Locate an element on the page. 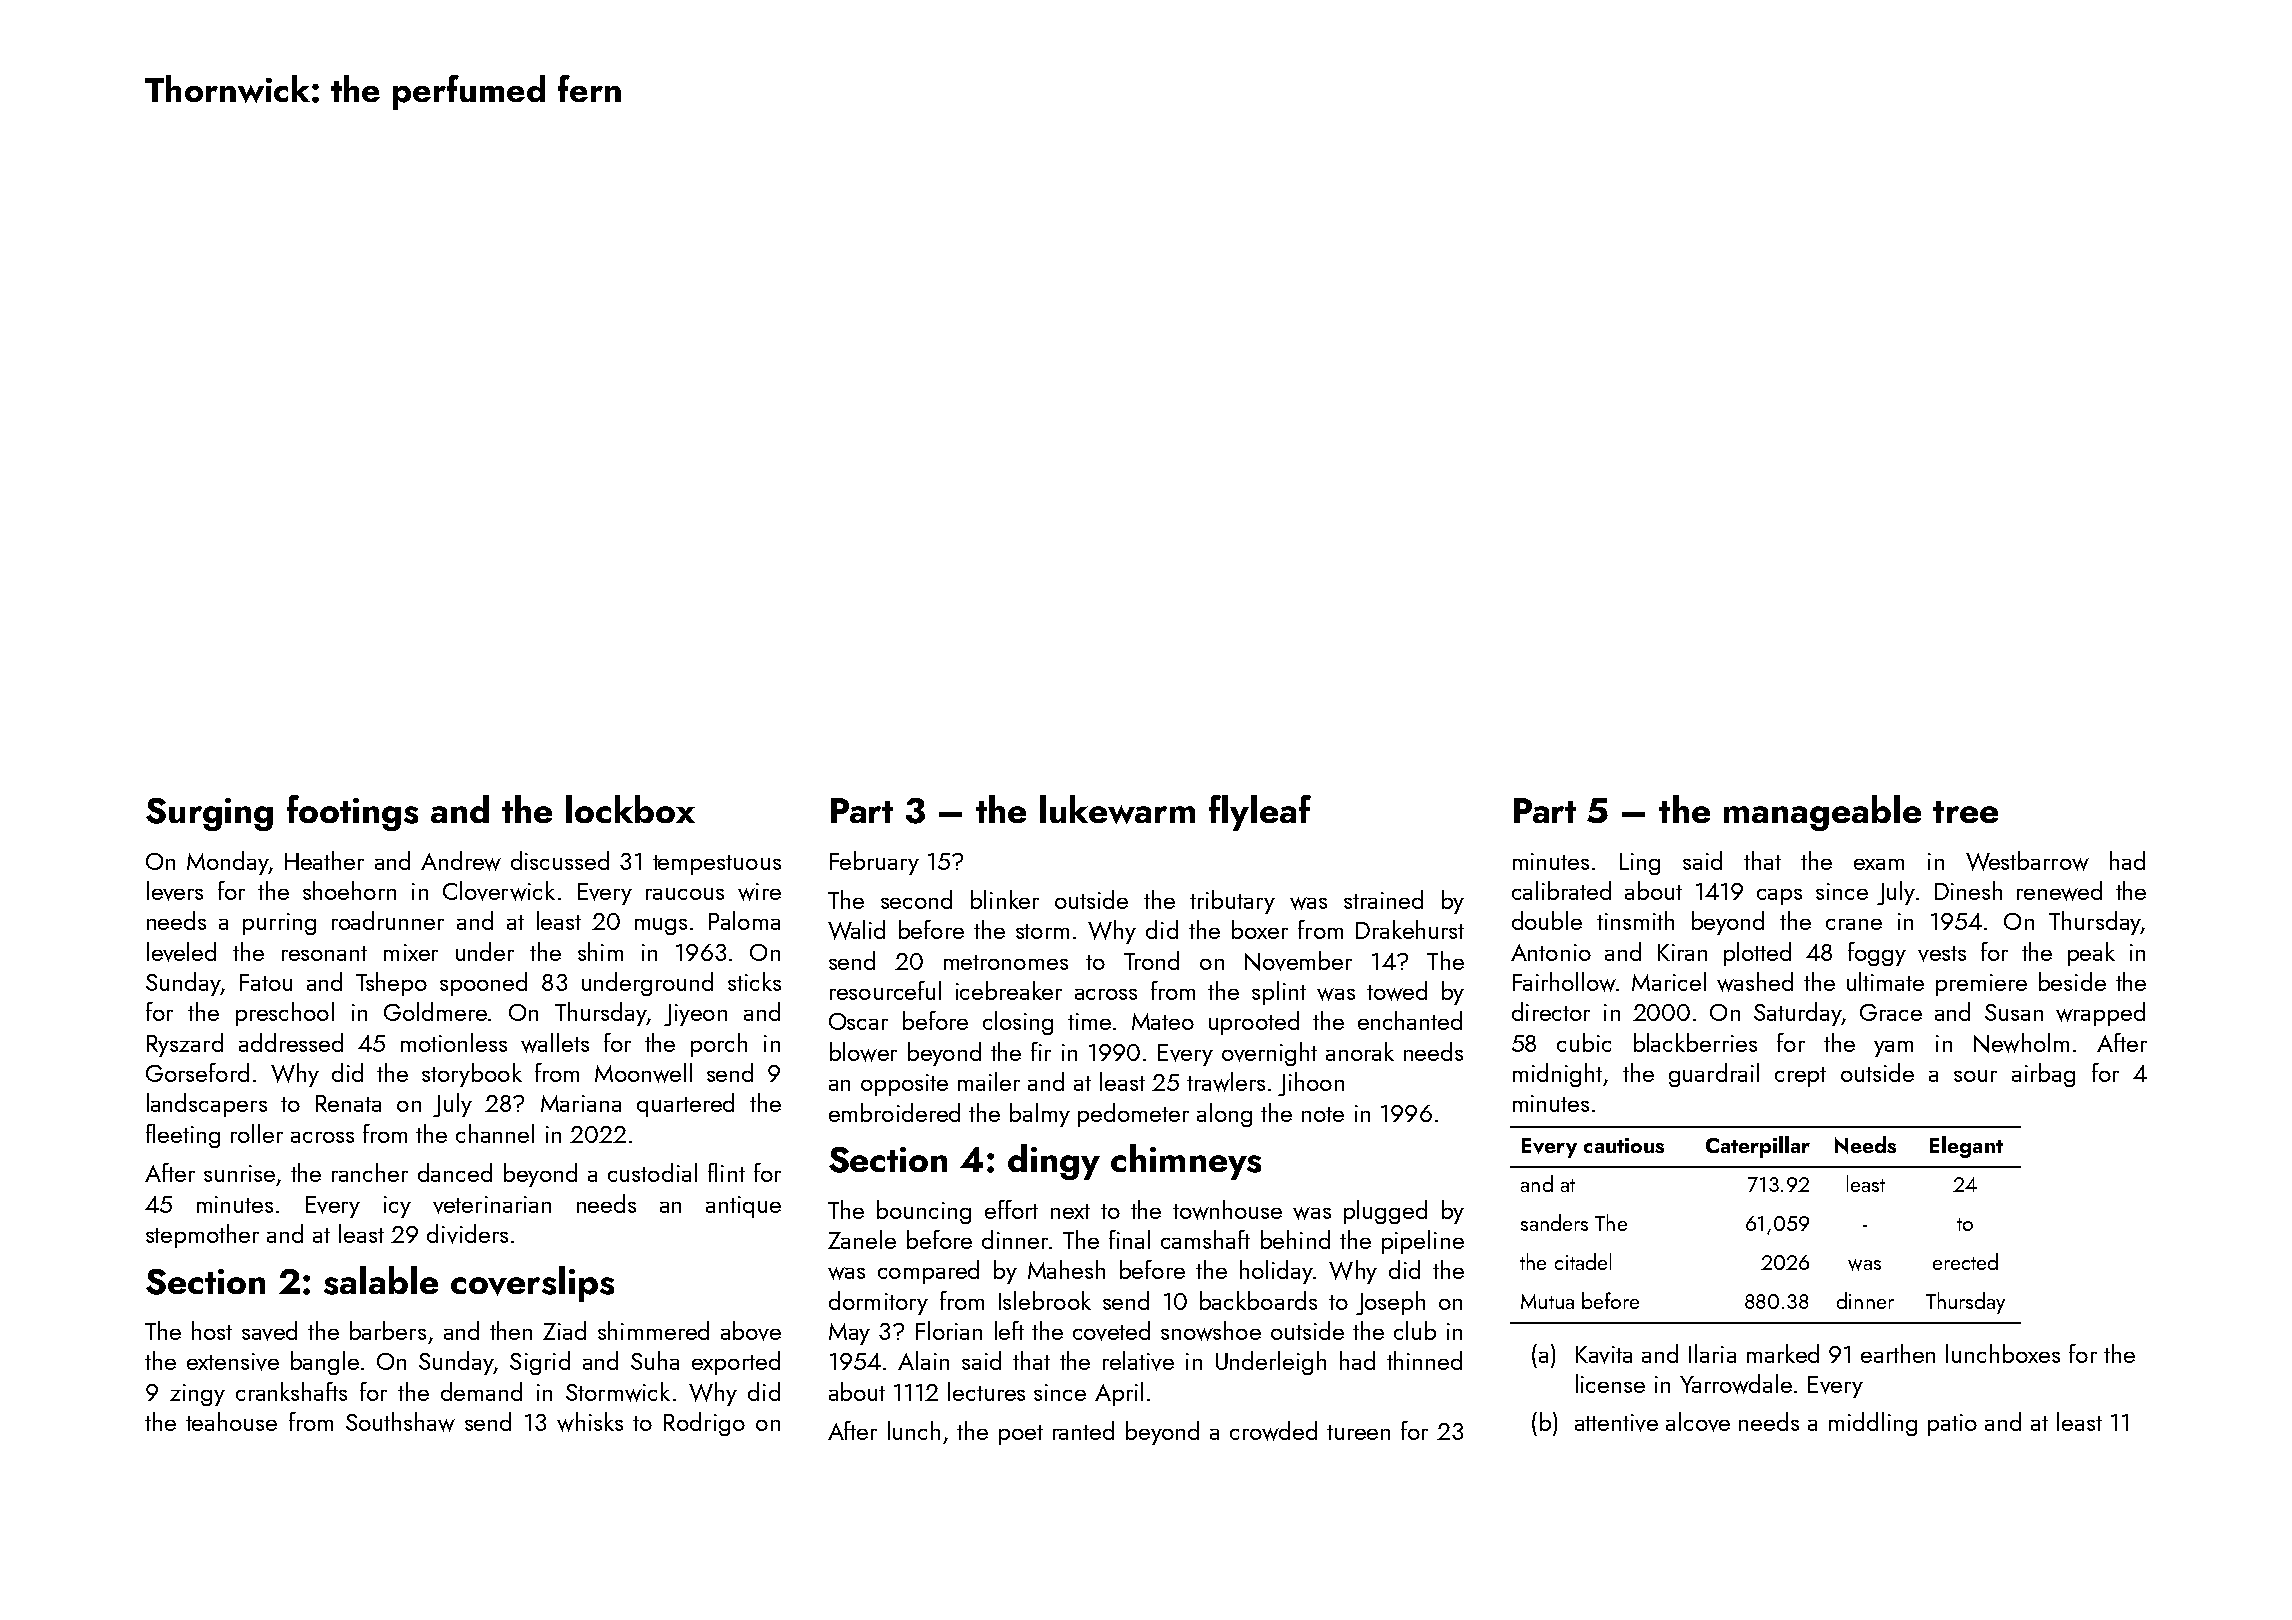 The image size is (2292, 1620). tree is located at coordinates (1965, 812).
